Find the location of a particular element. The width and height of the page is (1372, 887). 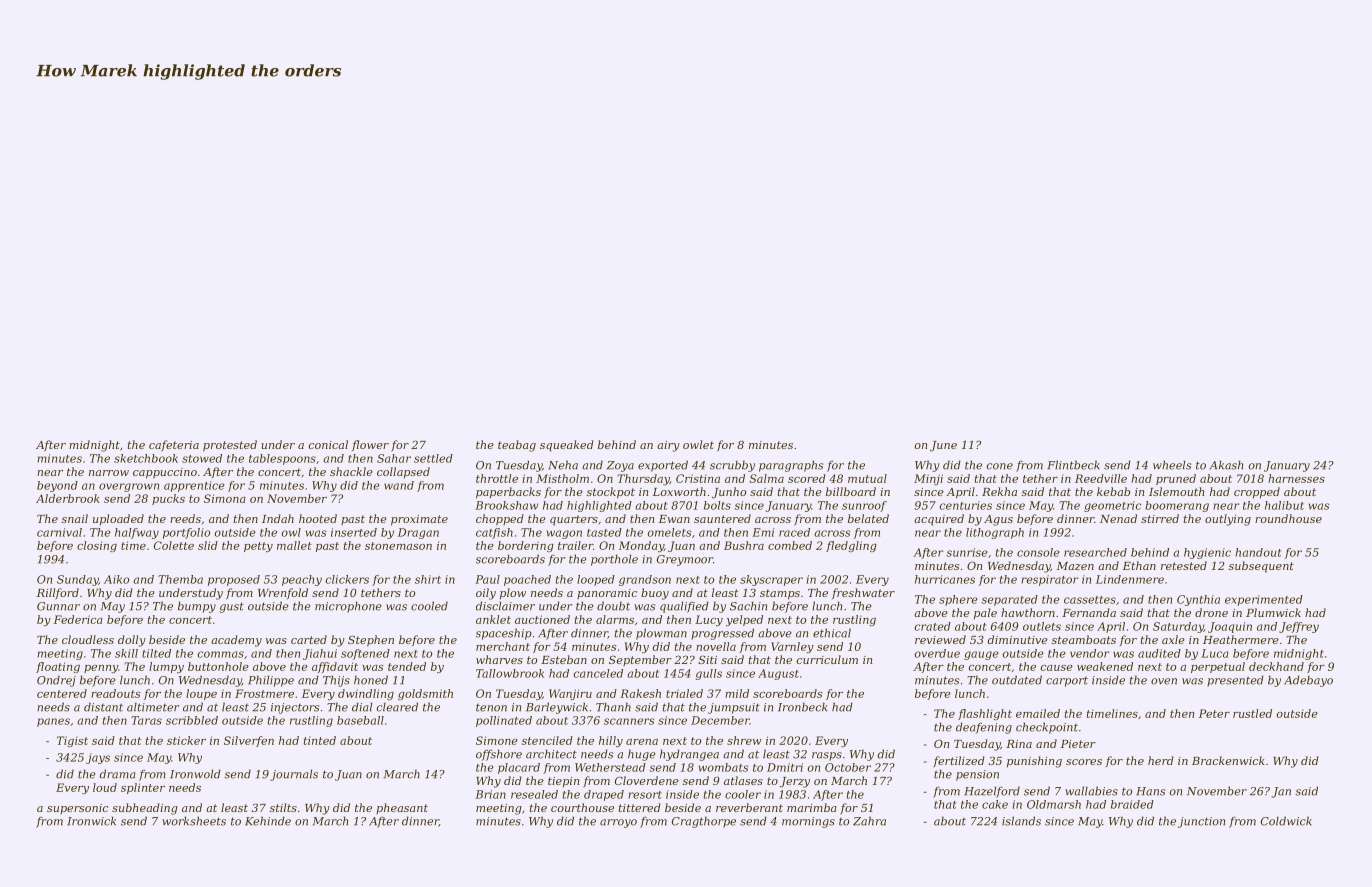

sketchbook is located at coordinates (146, 458).
